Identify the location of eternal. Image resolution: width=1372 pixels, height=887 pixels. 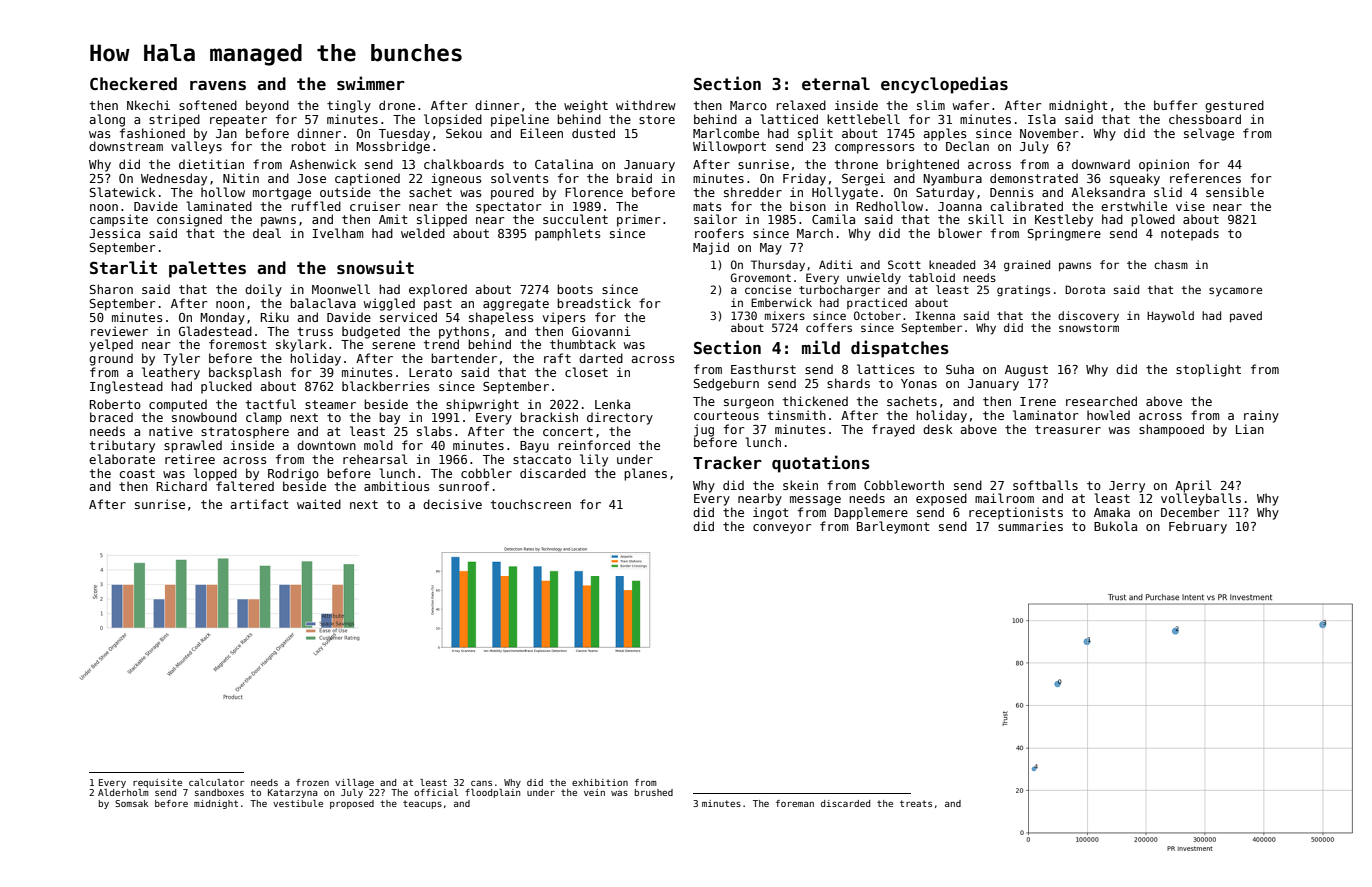
(836, 84).
